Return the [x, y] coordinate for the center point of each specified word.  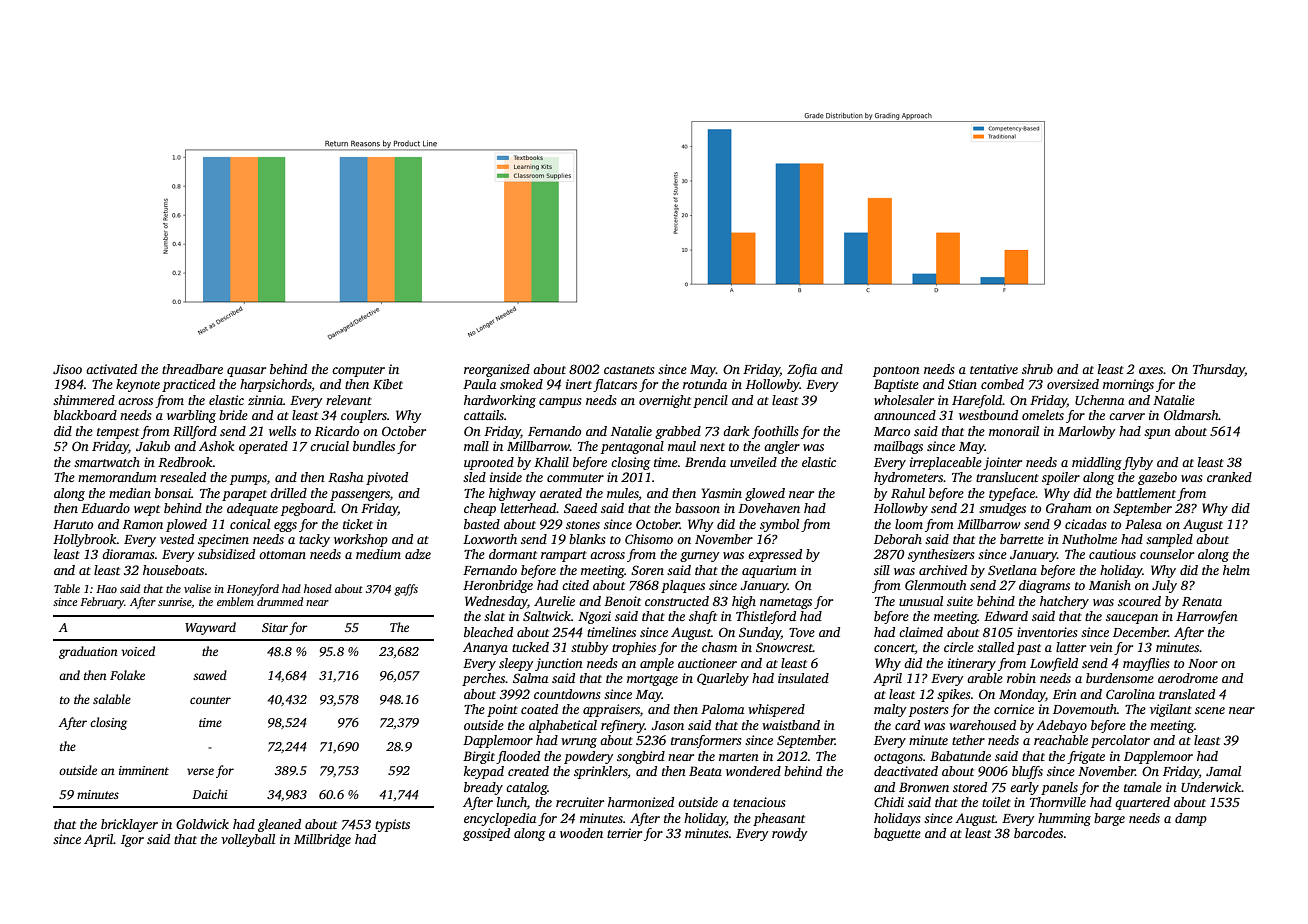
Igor [132, 841]
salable [112, 699]
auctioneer [707, 663]
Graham [1069, 508]
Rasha [345, 477]
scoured [1139, 601]
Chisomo [649, 539]
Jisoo [67, 369]
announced [905, 415]
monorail [1014, 431]
